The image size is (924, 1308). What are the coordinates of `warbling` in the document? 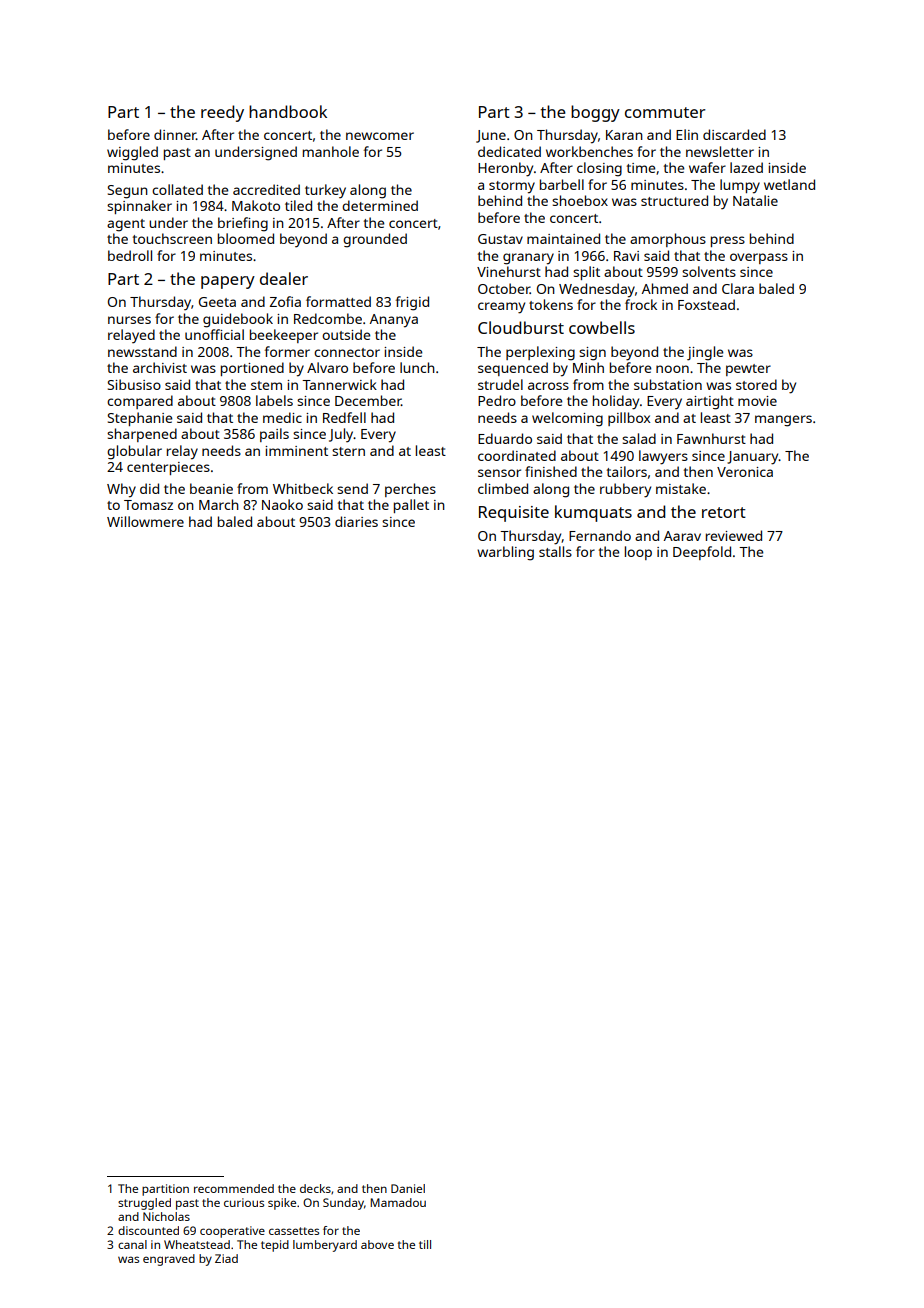 It's located at (505, 553).
